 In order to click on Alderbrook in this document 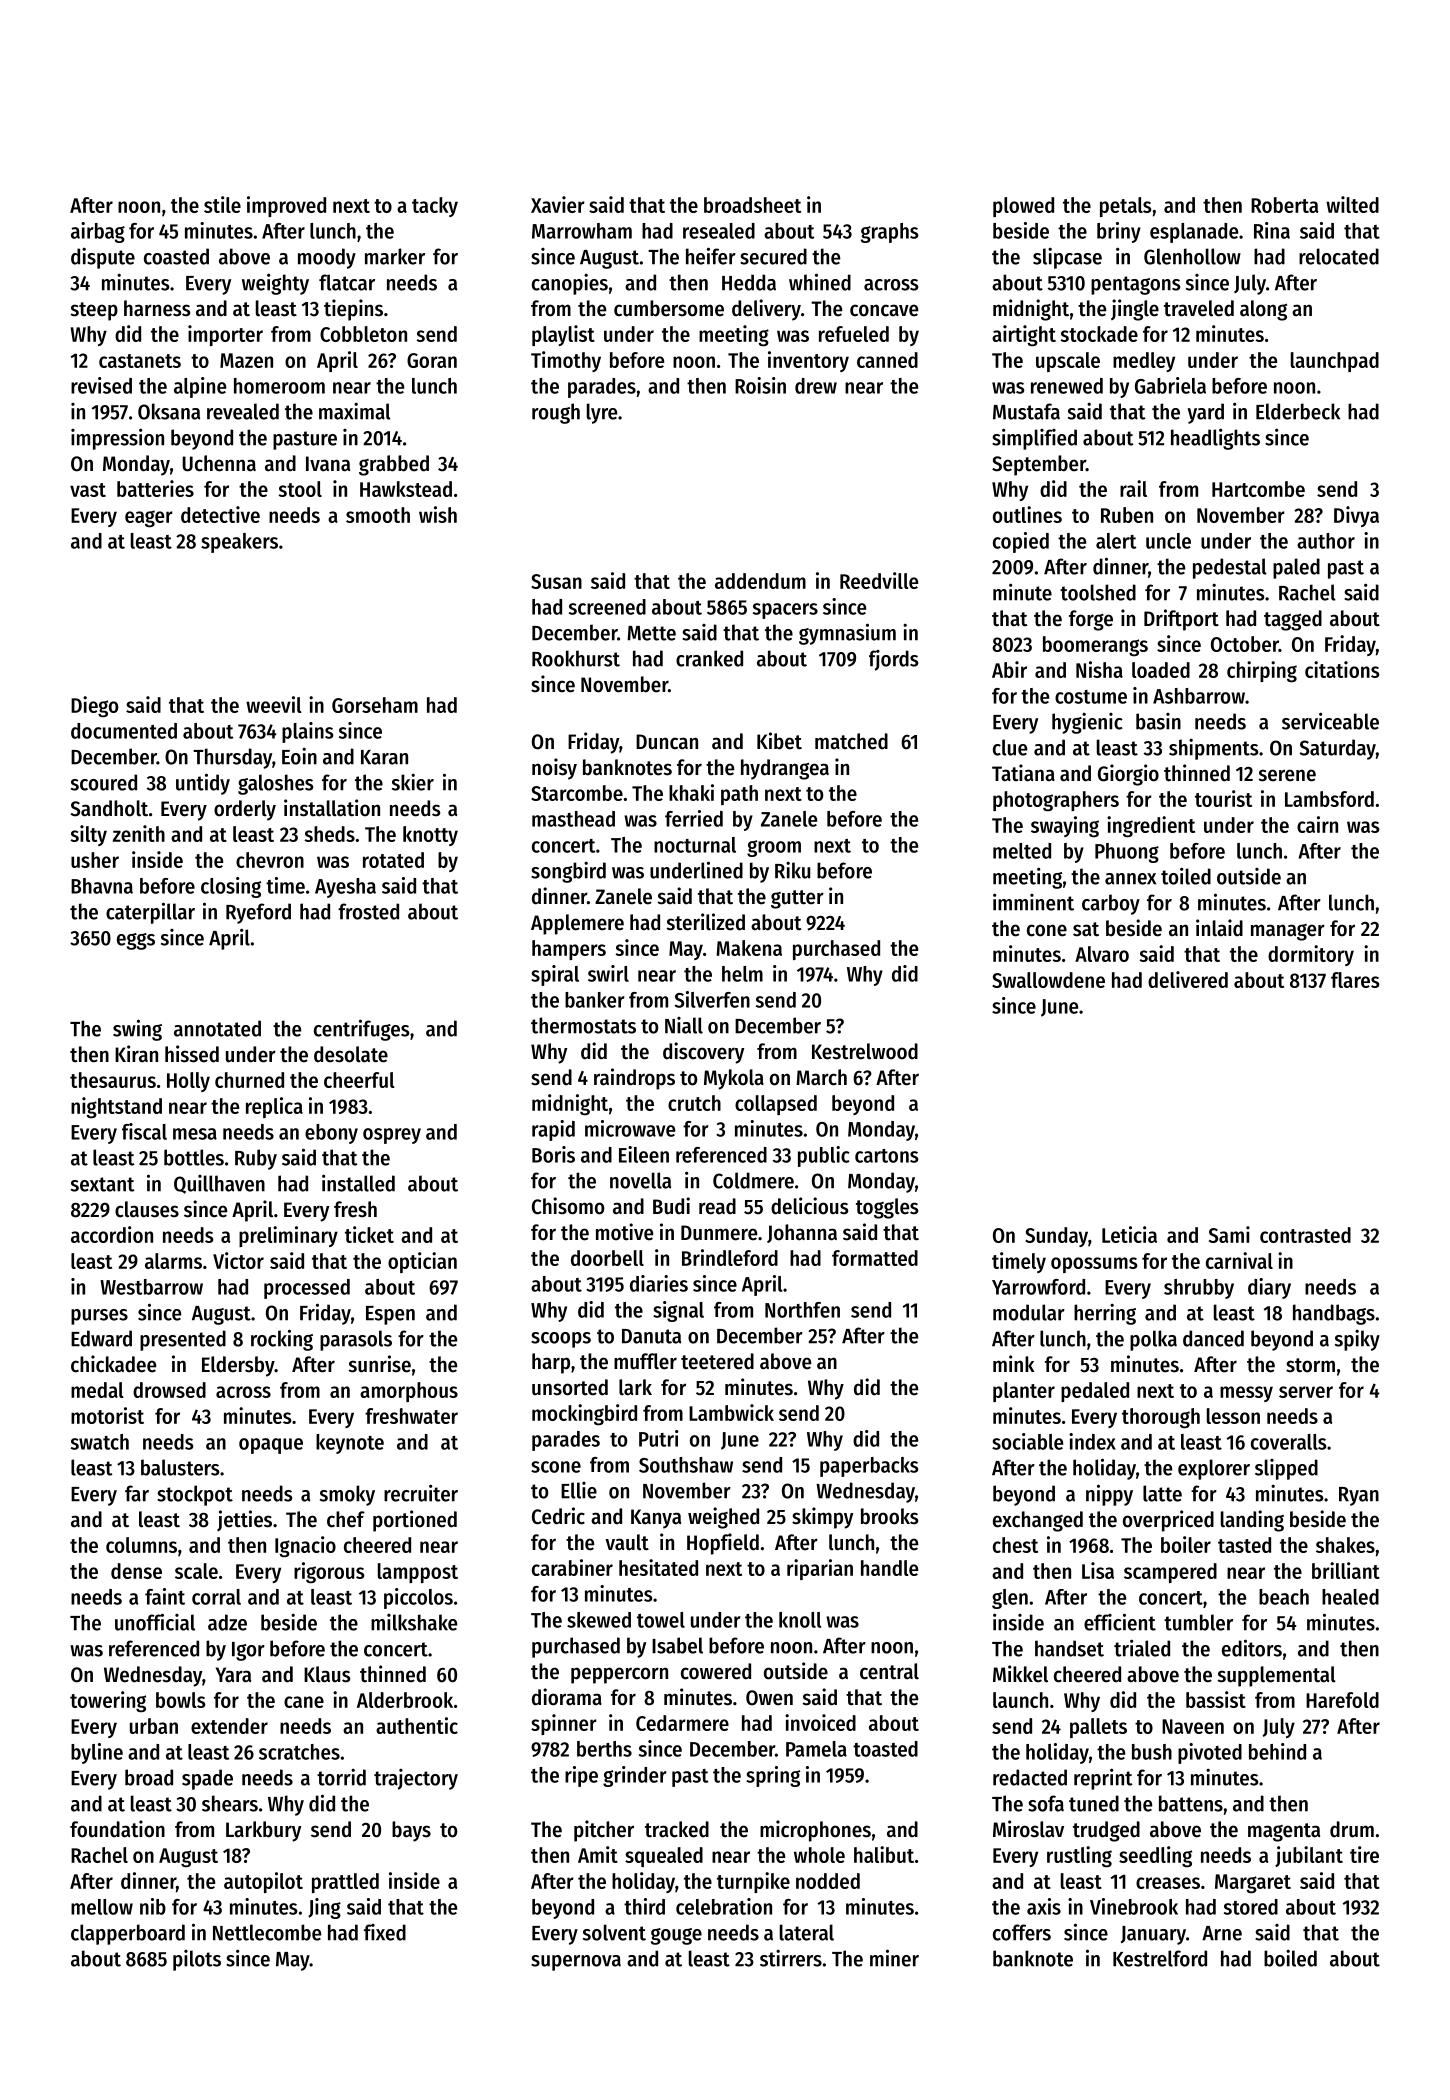, I will do `click(405, 1700)`.
